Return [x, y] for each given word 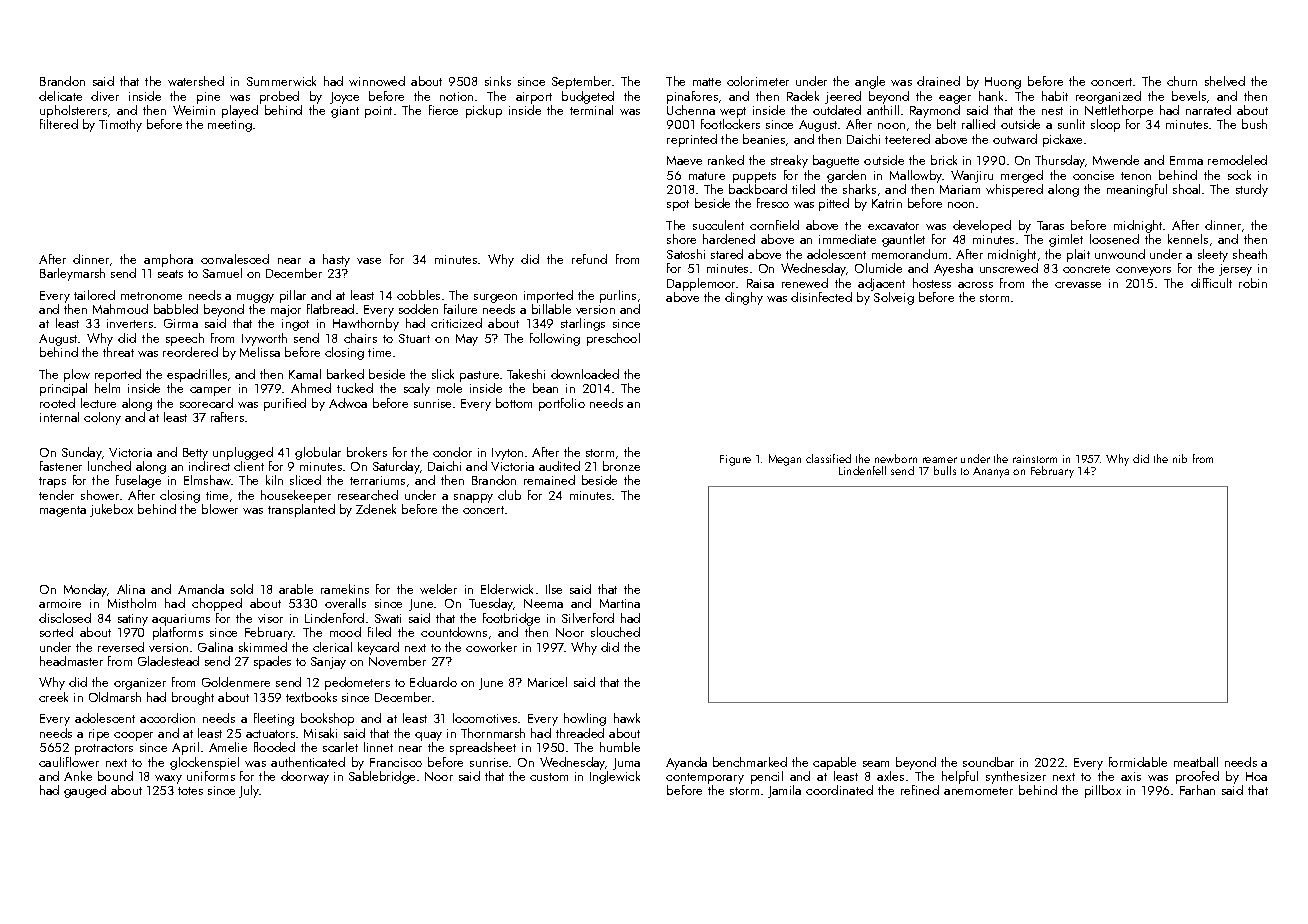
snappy [473, 498]
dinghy [744, 298]
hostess [932, 283]
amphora [168, 260]
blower [220, 509]
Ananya [991, 472]
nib [1180, 458]
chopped [217, 604]
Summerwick [281, 81]
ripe [99, 735]
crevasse [1078, 285]
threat [118, 352]
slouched [615, 632]
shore [681, 239]
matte [707, 82]
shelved [1225, 81]
